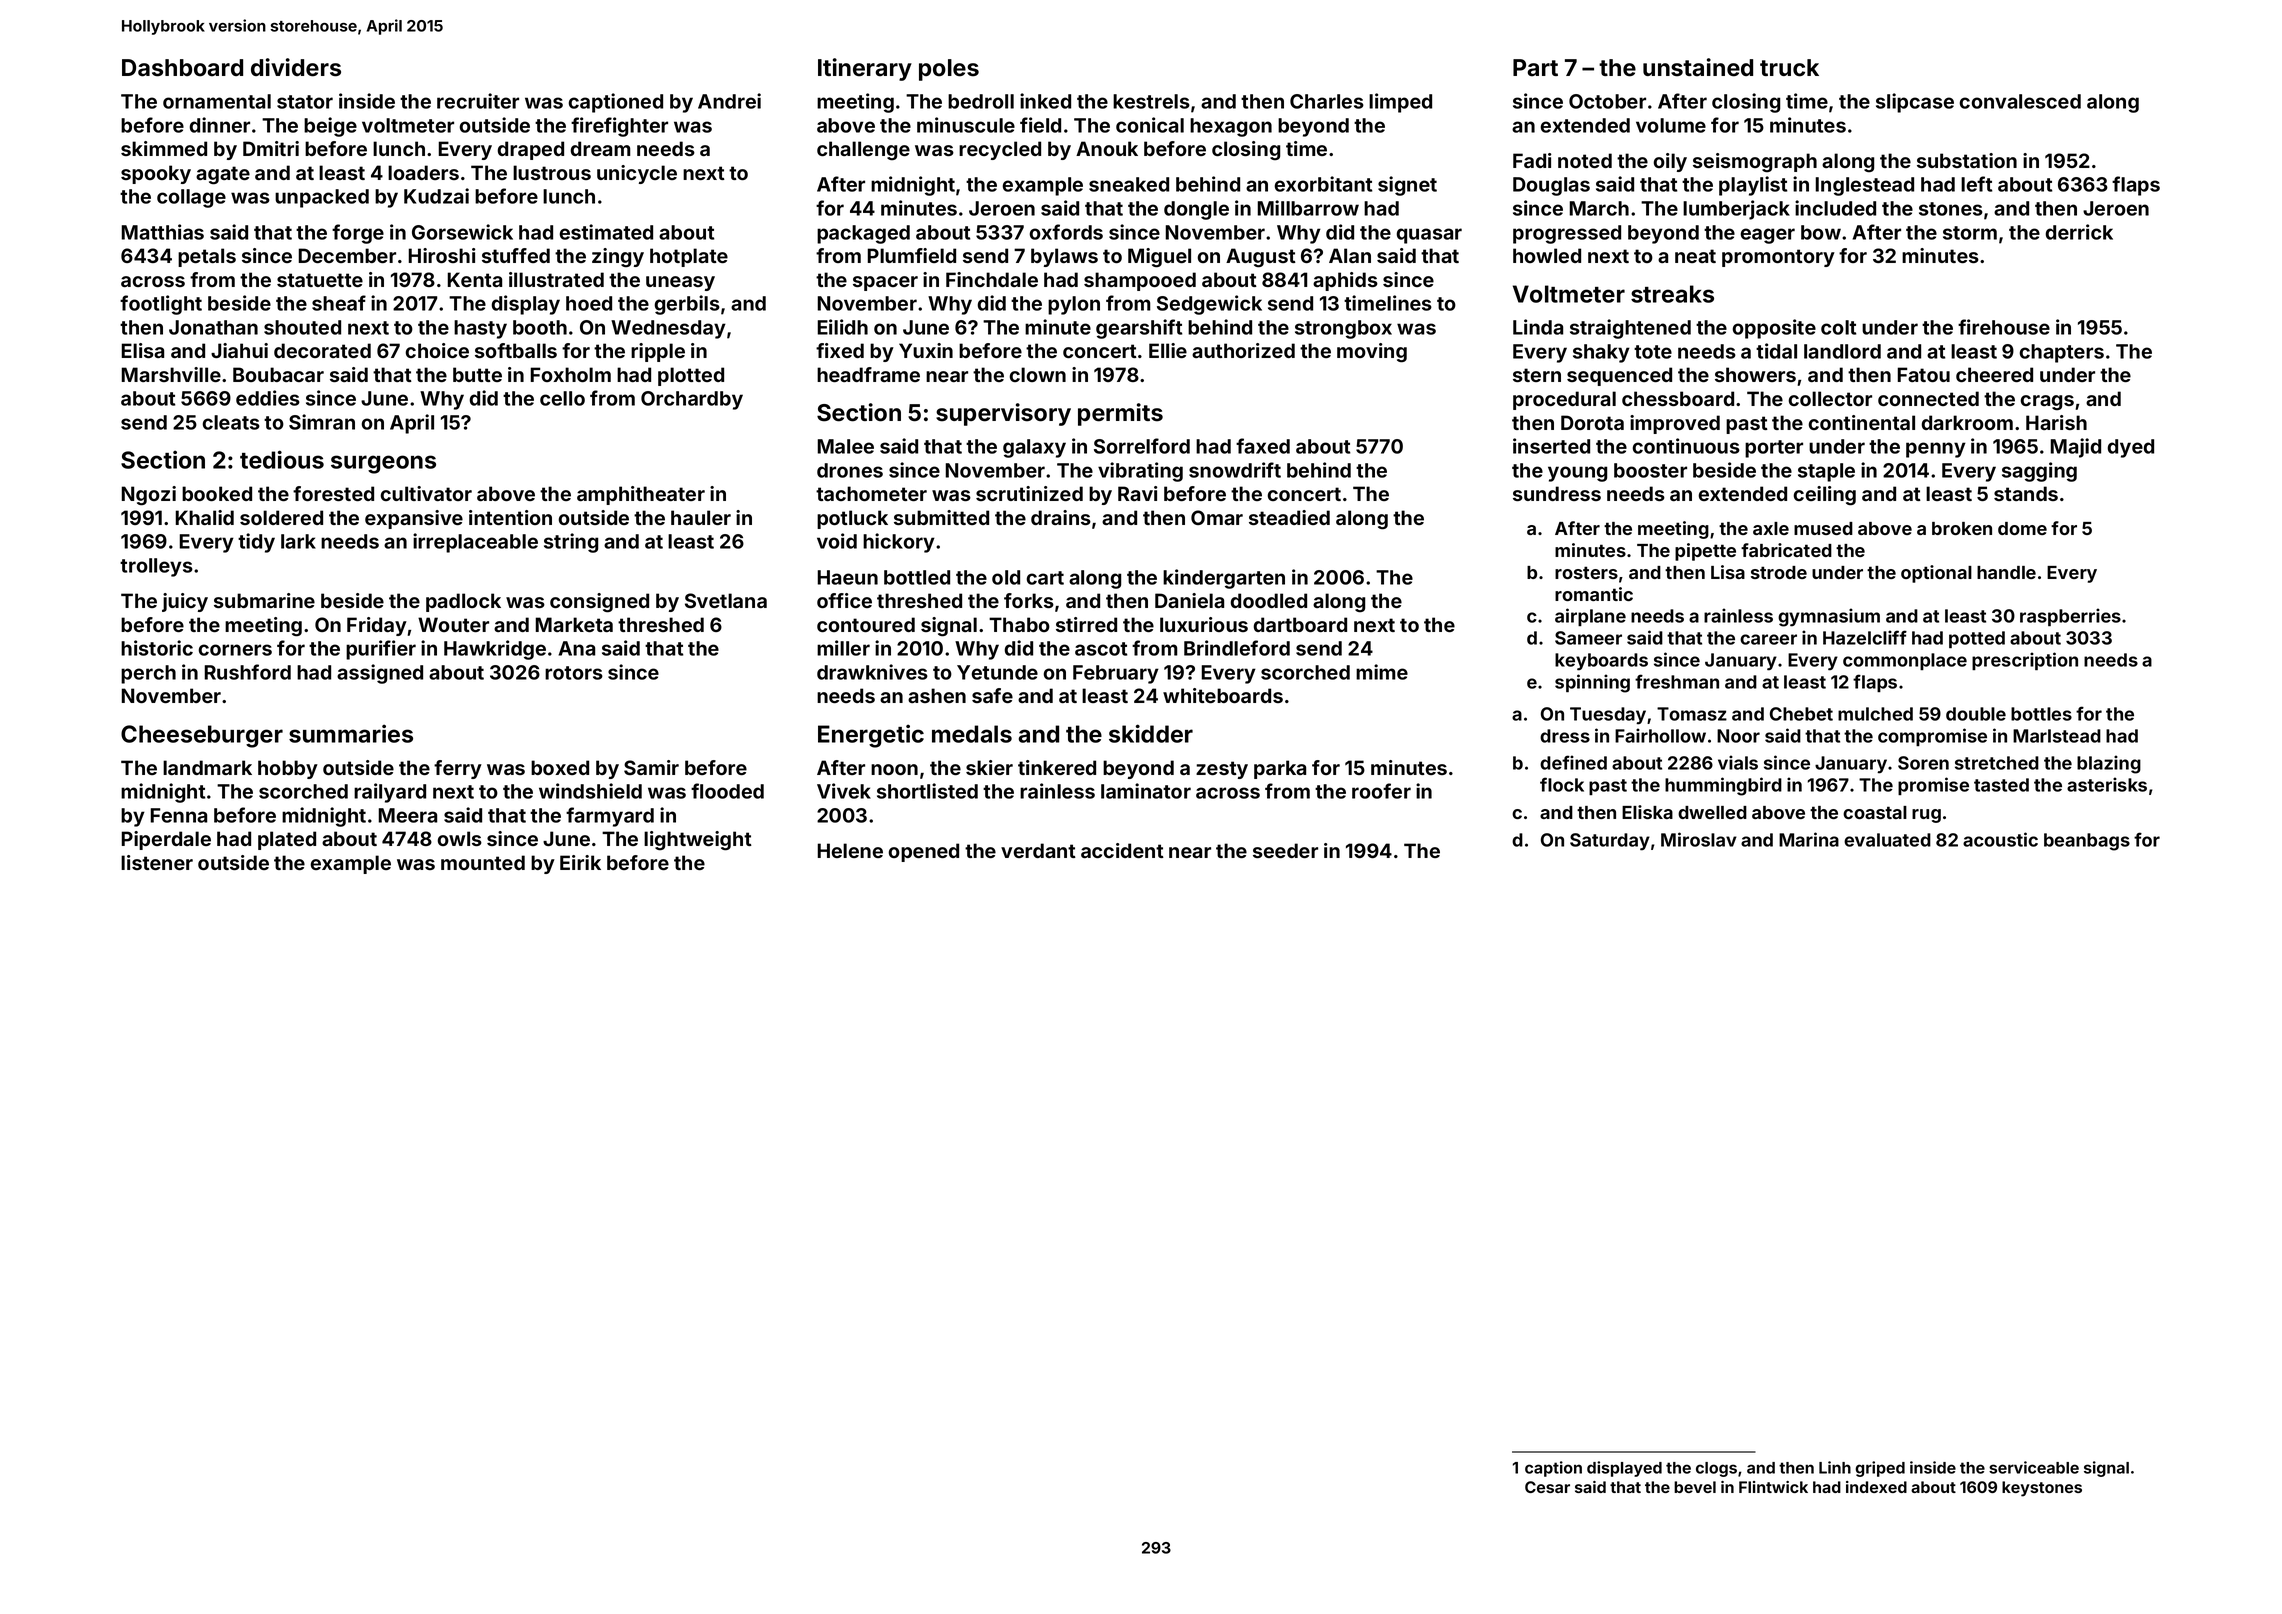 Image resolution: width=2282 pixels, height=1614 pixels. What do you see at coordinates (1285, 850) in the document?
I see `seeder` at bounding box center [1285, 850].
